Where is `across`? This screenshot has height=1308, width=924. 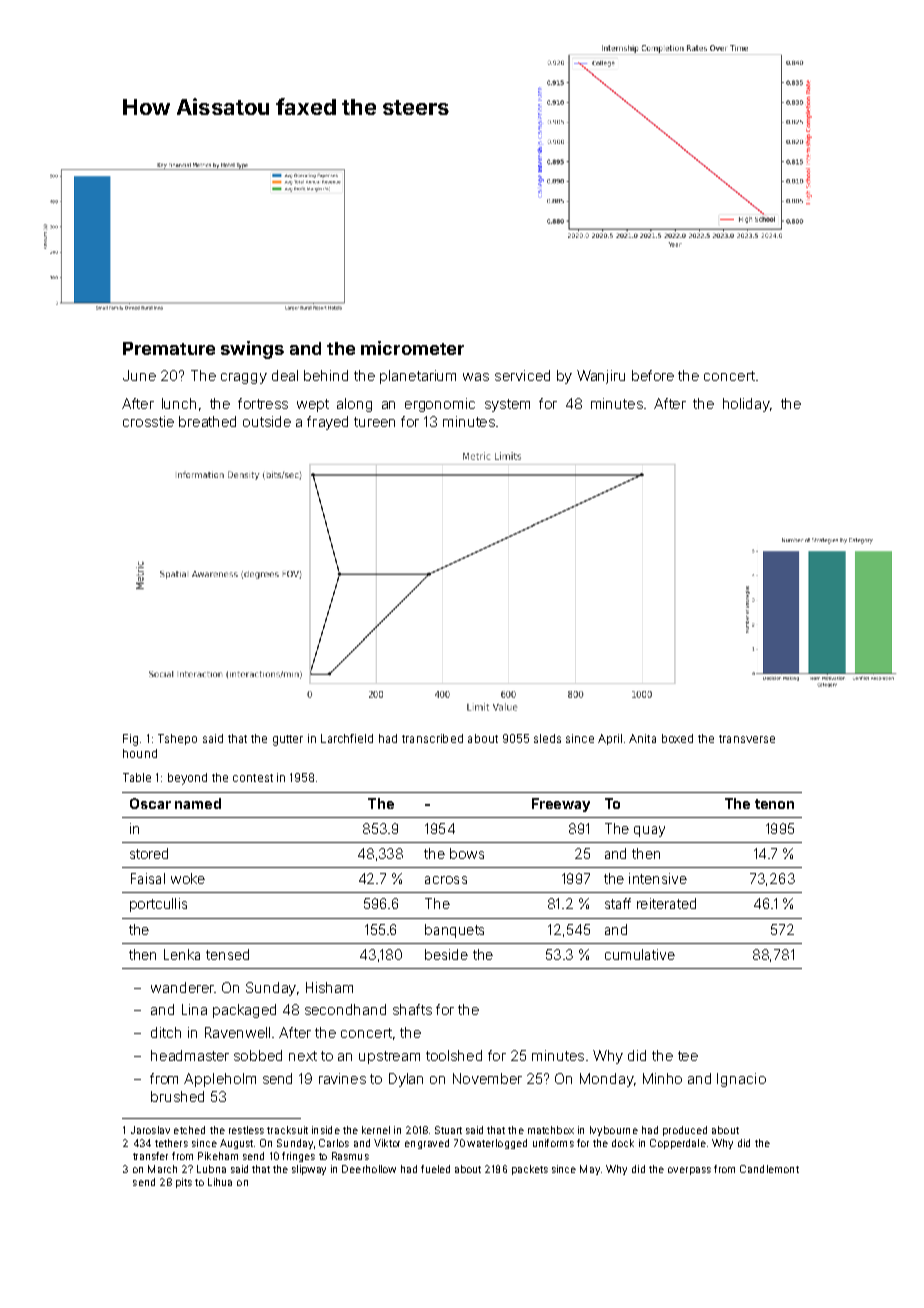
across is located at coordinates (446, 880).
